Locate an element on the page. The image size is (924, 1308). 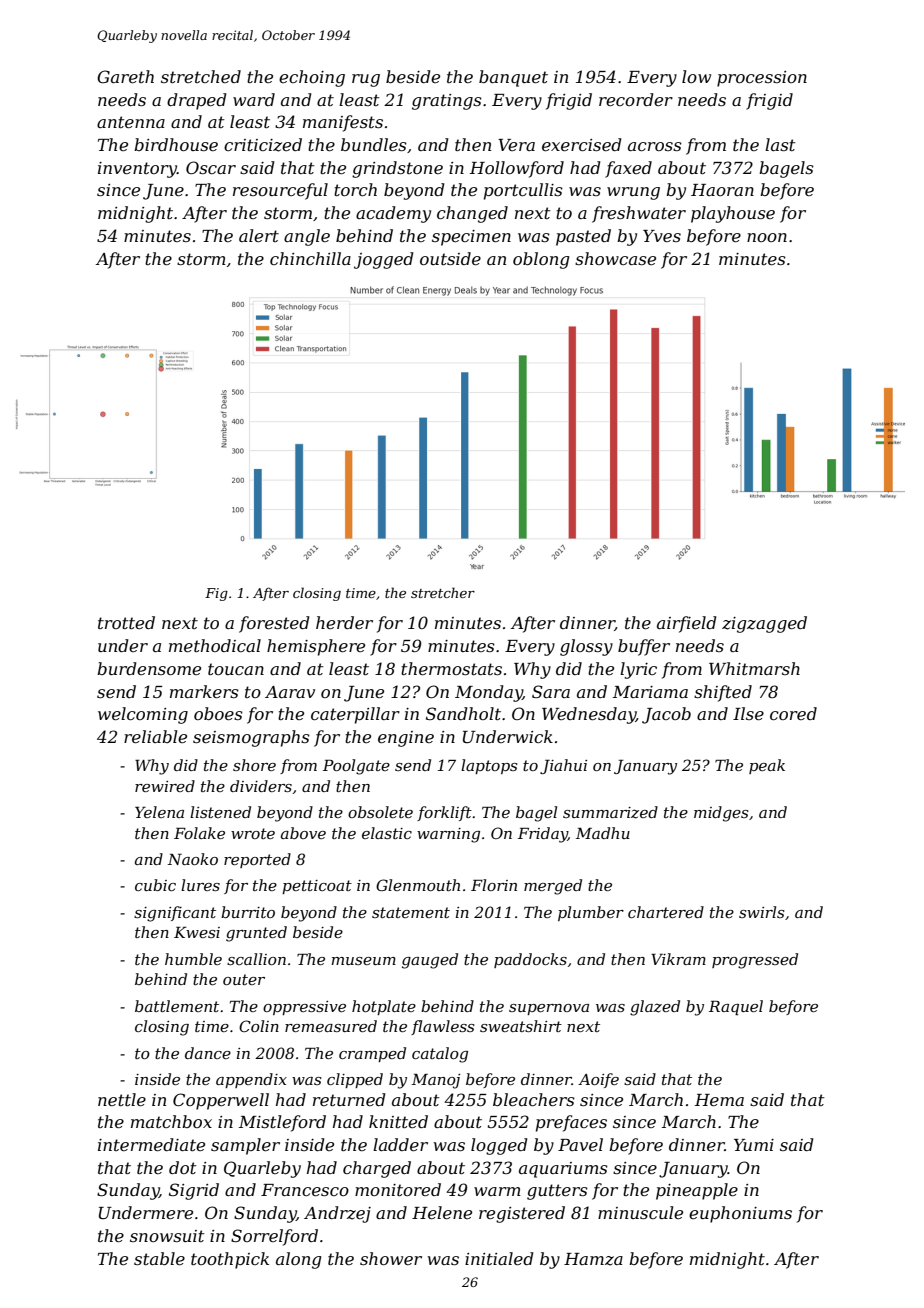
echoing is located at coordinates (312, 78).
